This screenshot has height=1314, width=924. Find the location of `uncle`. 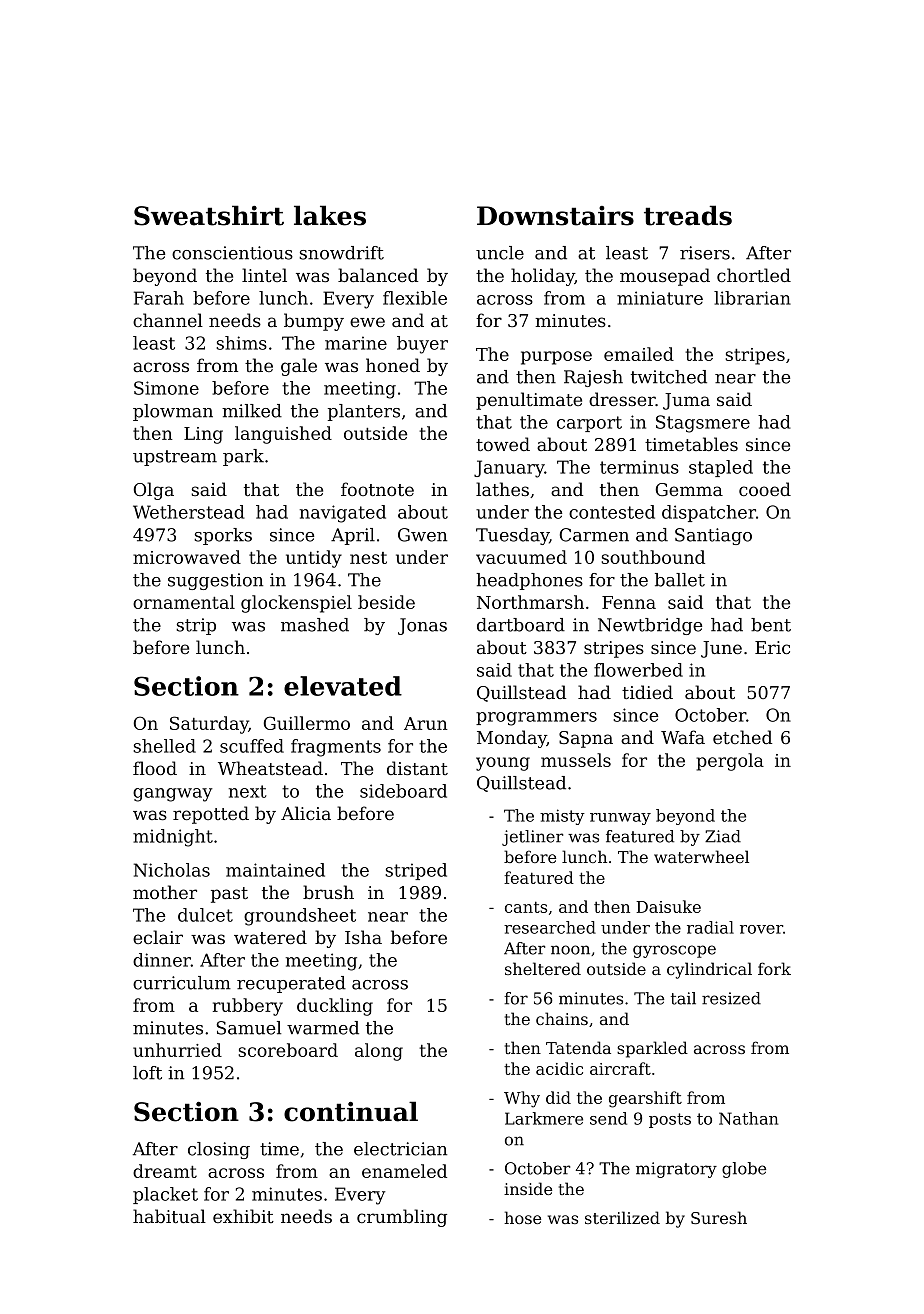

uncle is located at coordinates (500, 253).
